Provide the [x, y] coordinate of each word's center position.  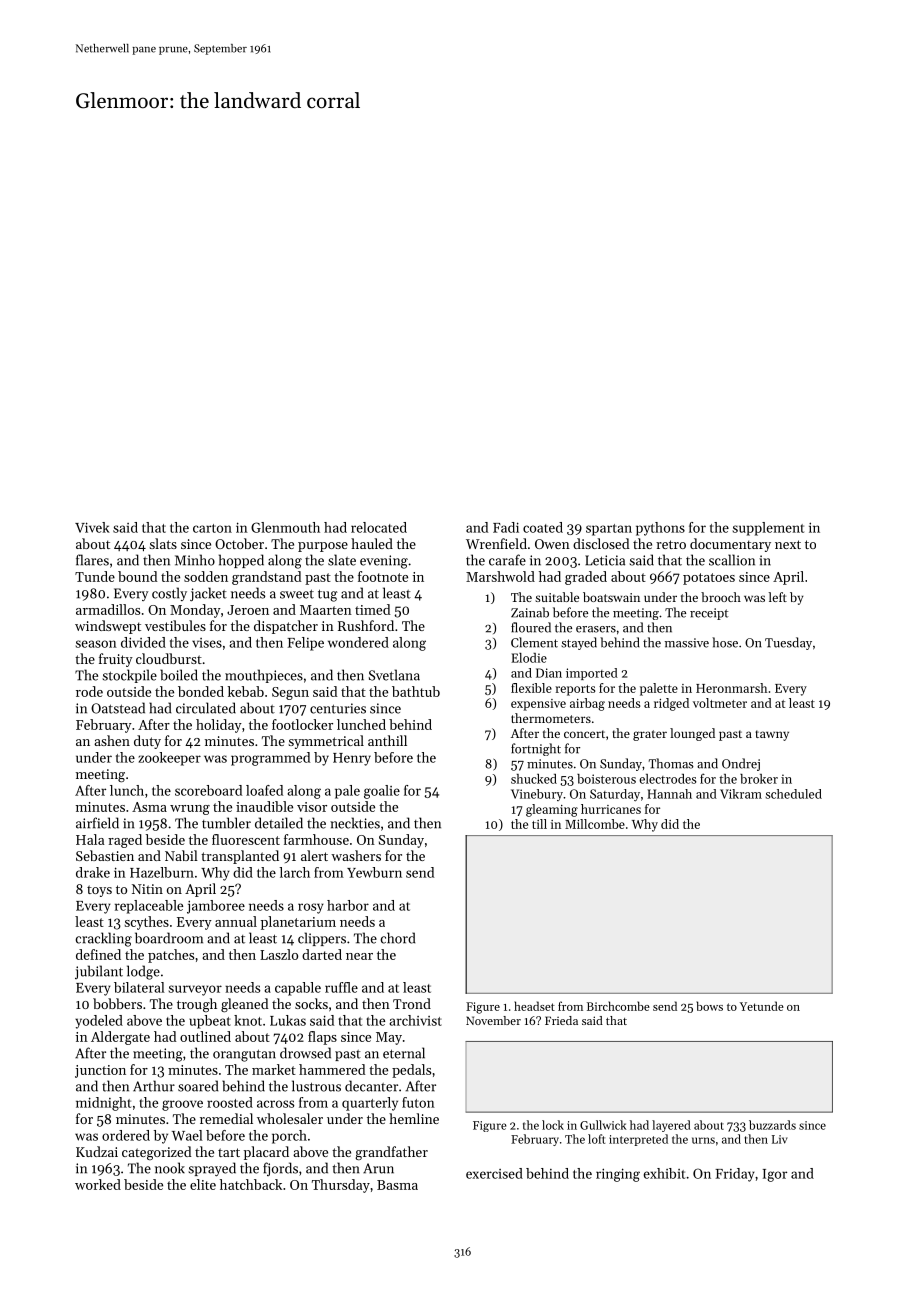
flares [92, 560]
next [788, 544]
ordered [126, 1135]
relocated [379, 527]
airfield [97, 823]
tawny [772, 735]
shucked [534, 779]
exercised [494, 1173]
